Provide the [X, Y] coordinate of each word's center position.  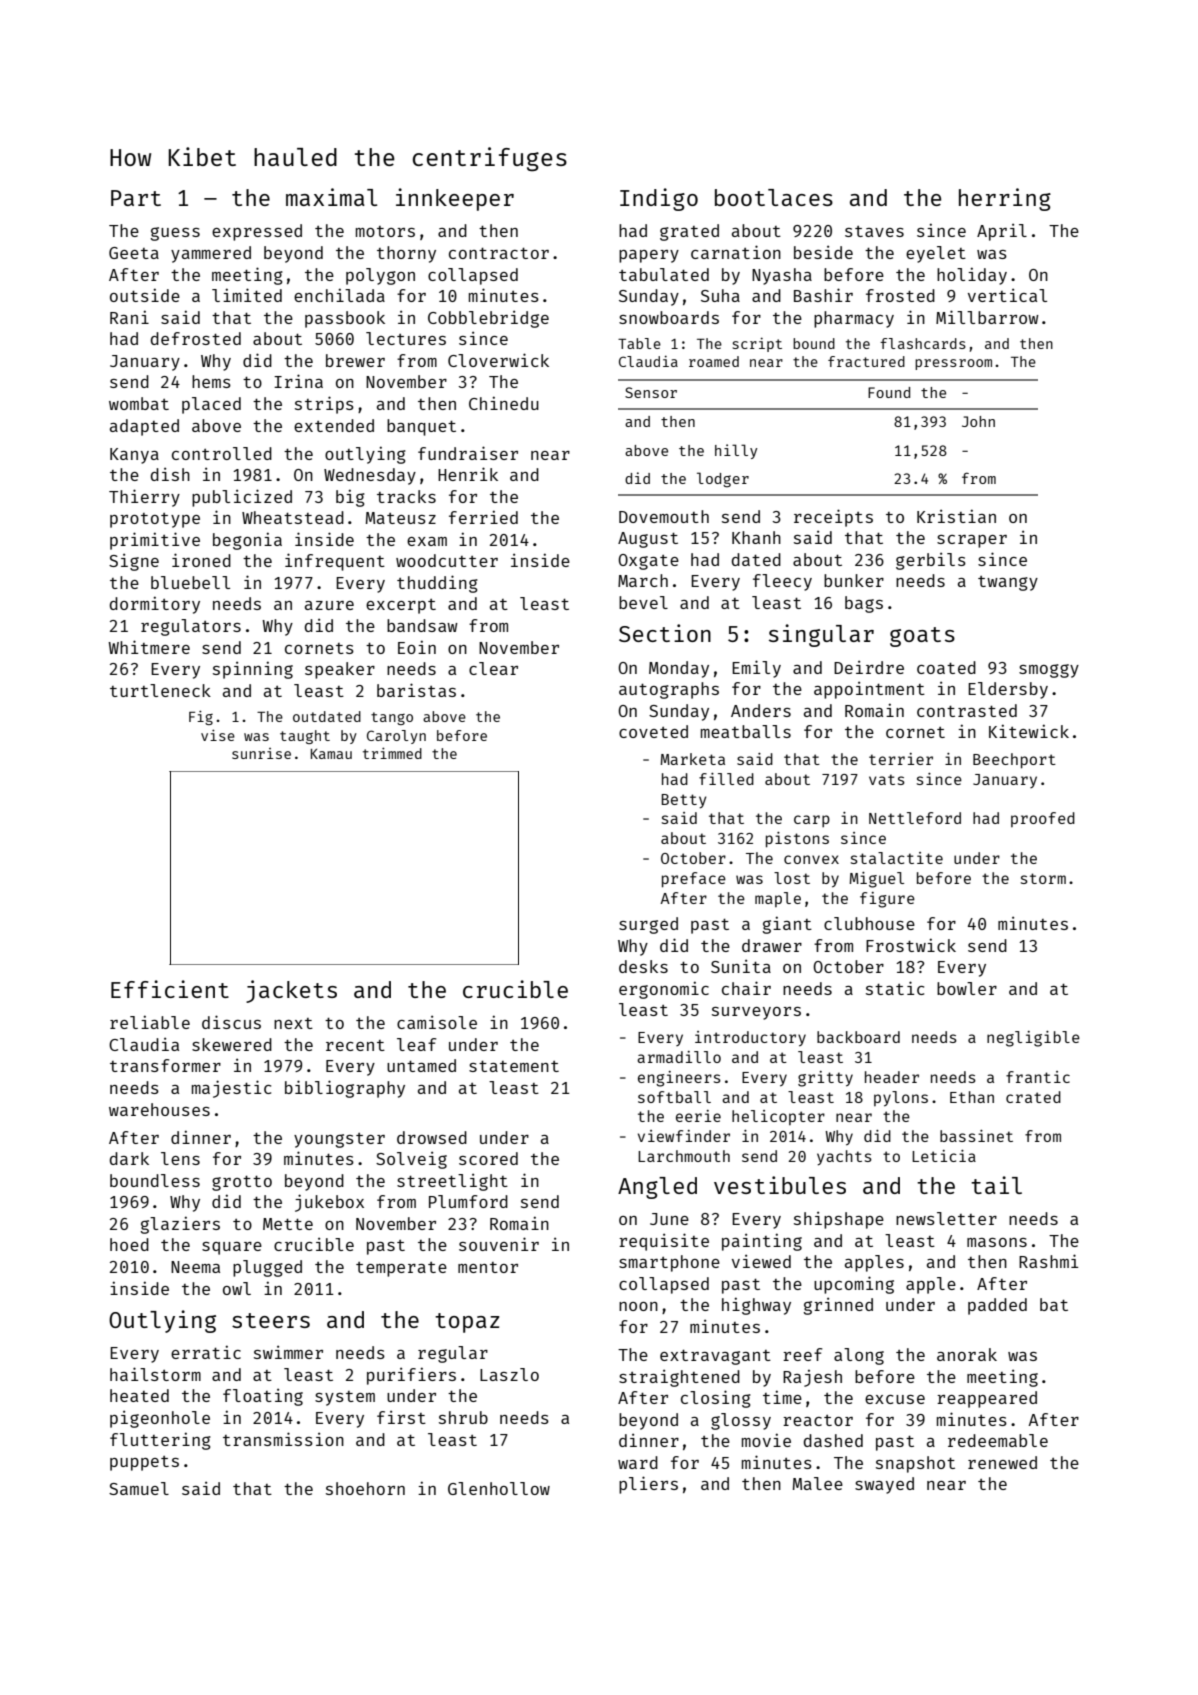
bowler [967, 988]
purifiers [411, 1376]
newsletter [946, 1218]
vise [218, 735]
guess [175, 234]
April [1002, 232]
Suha [720, 295]
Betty [684, 801]
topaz [467, 1323]
